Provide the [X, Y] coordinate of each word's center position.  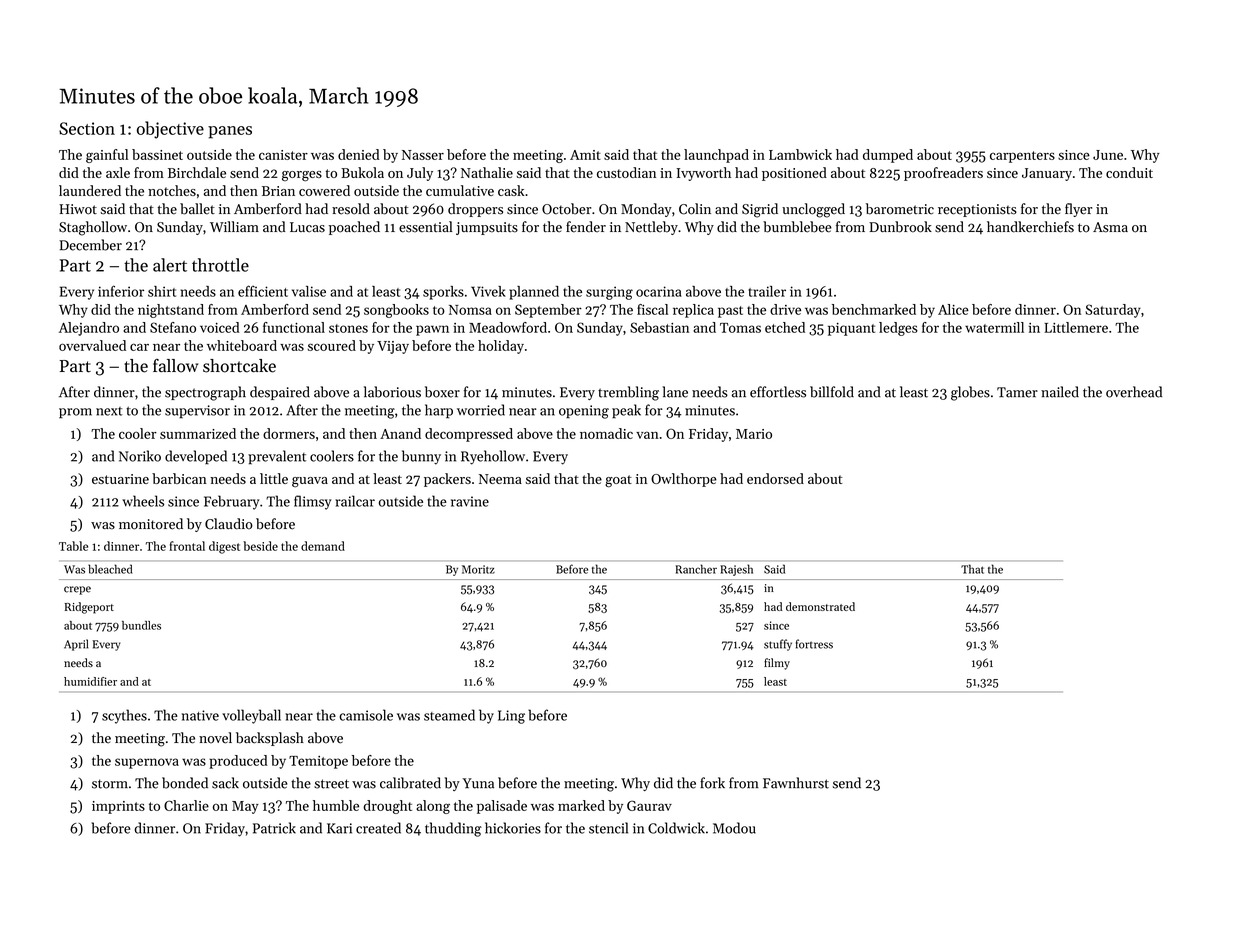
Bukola [362, 172]
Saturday [1113, 311]
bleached [110, 569]
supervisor [197, 411]
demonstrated [820, 606]
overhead [1134, 392]
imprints [118, 807]
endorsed [775, 478]
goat [618, 481]
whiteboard [242, 345]
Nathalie [487, 172]
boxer [442, 392]
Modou [734, 828]
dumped [888, 156]
